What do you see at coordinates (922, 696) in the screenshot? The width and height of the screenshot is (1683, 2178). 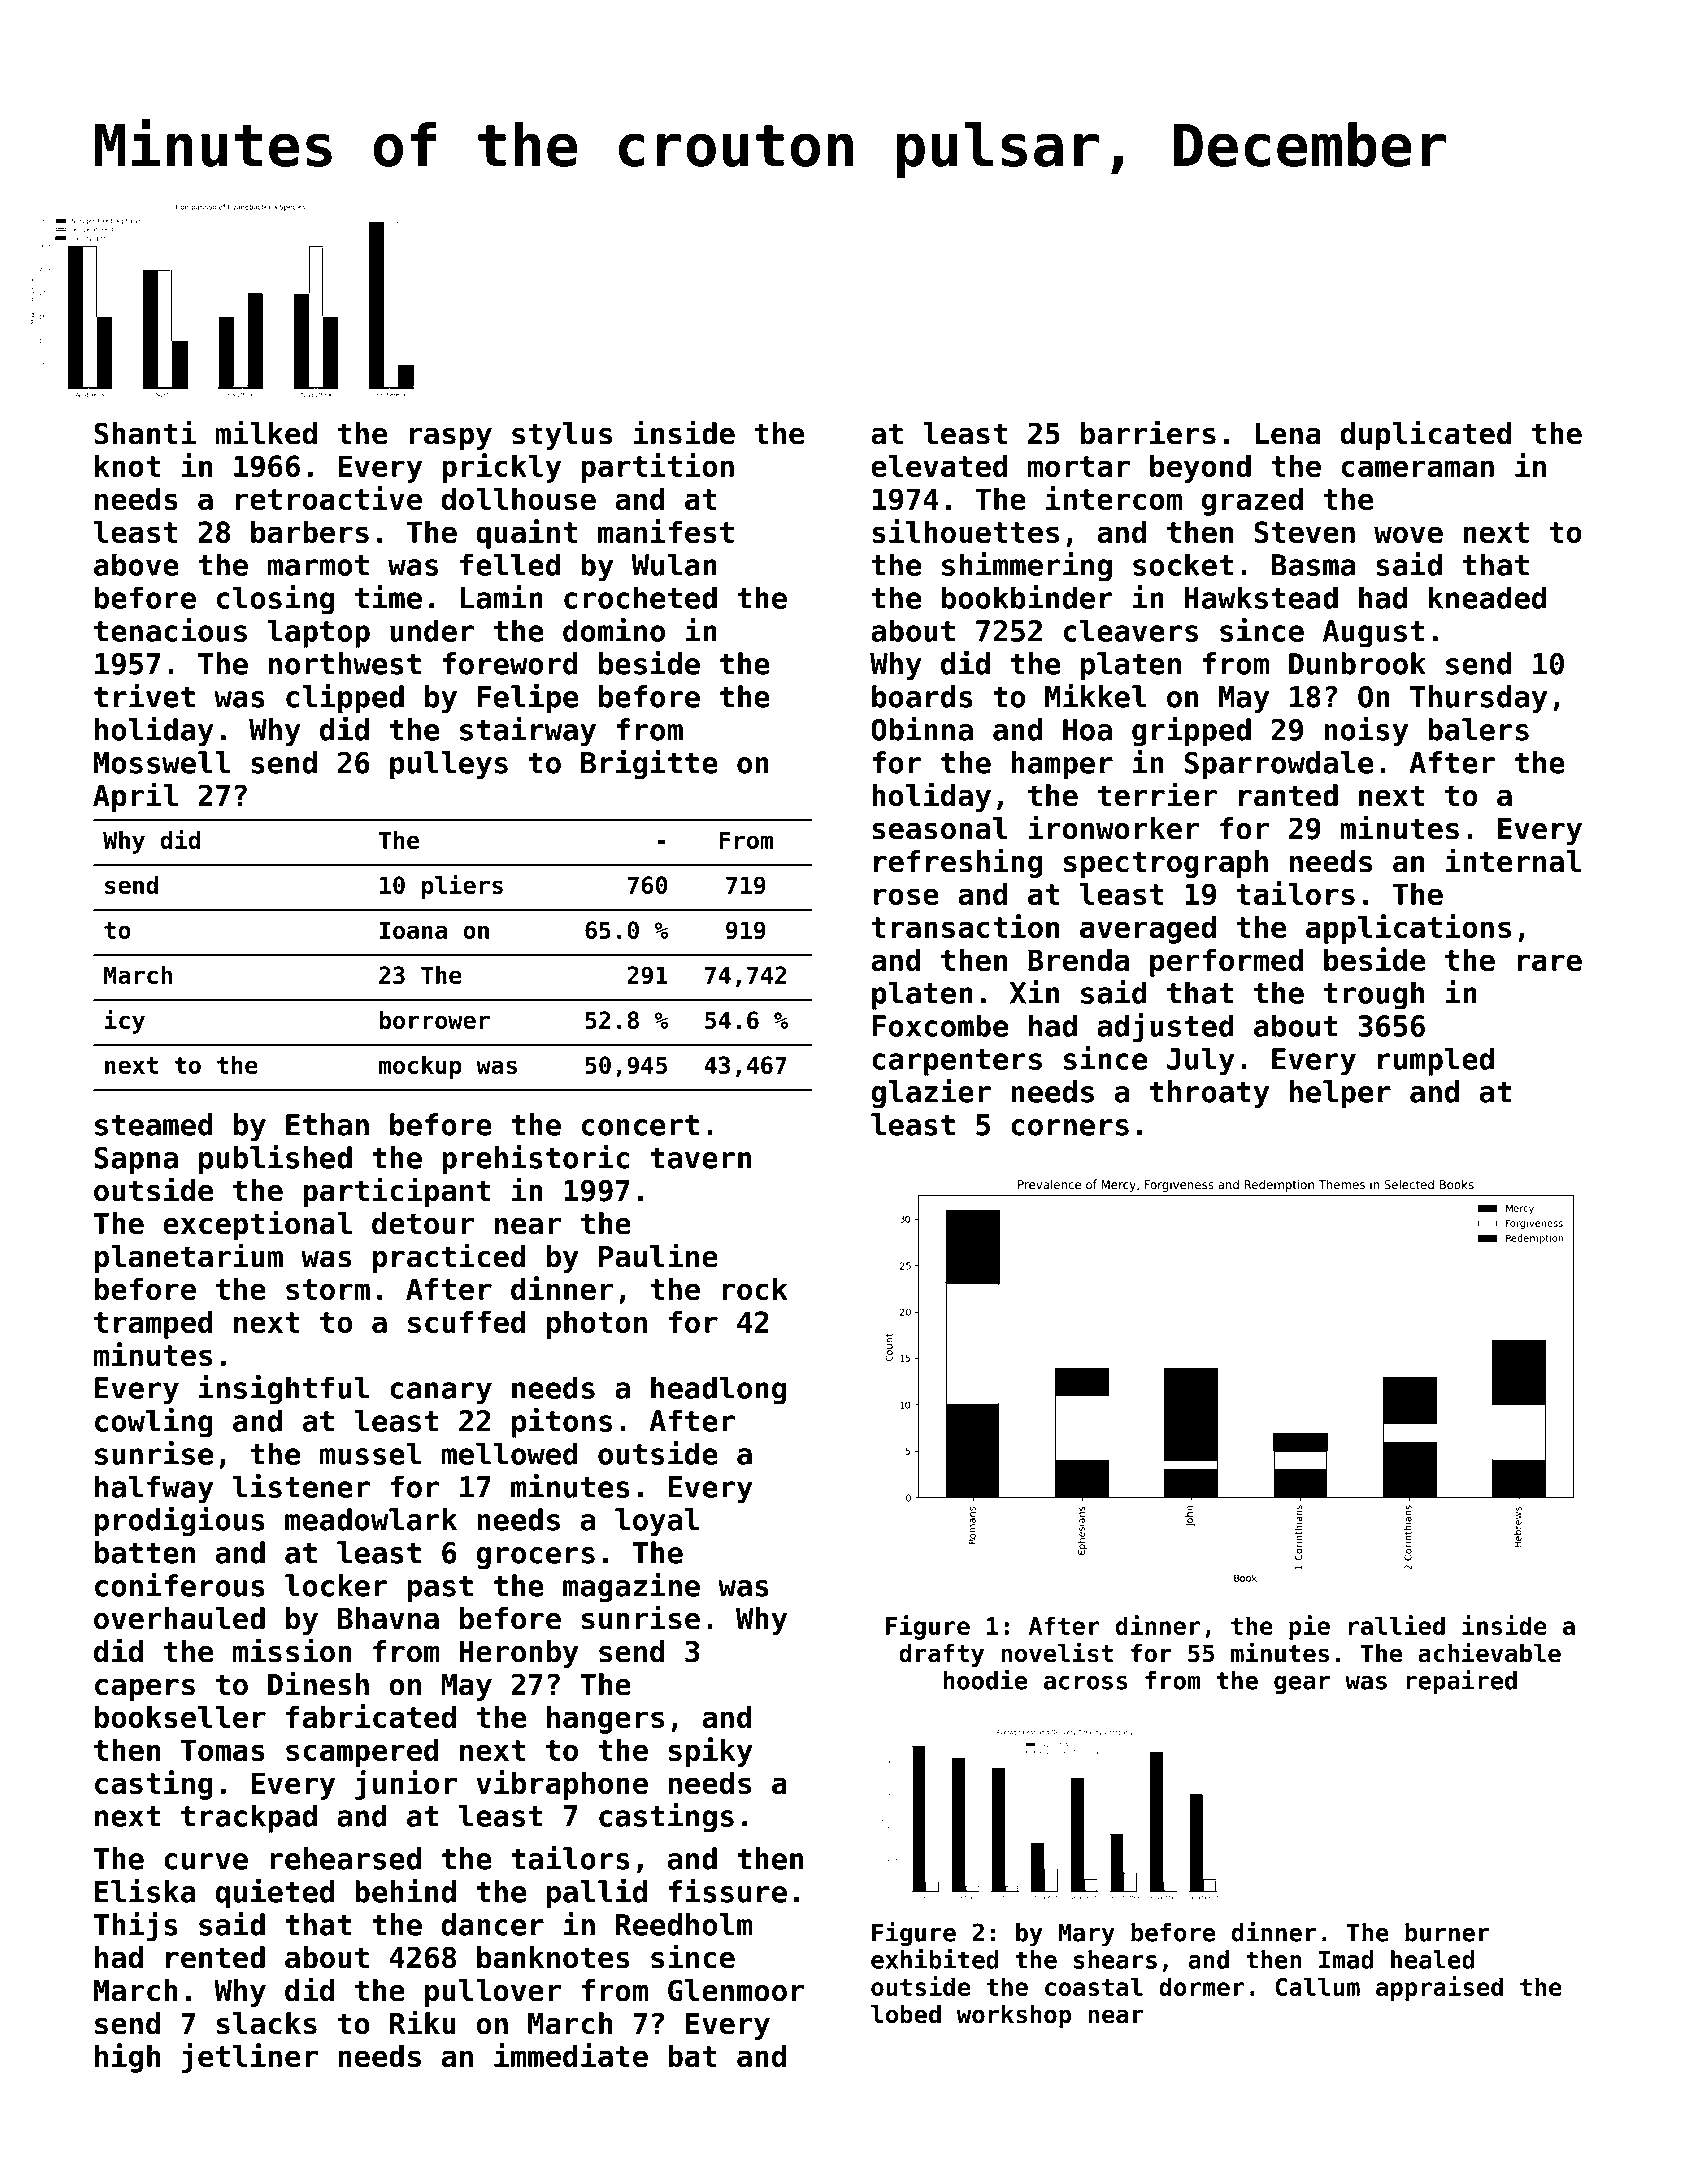 I see `boards` at bounding box center [922, 696].
